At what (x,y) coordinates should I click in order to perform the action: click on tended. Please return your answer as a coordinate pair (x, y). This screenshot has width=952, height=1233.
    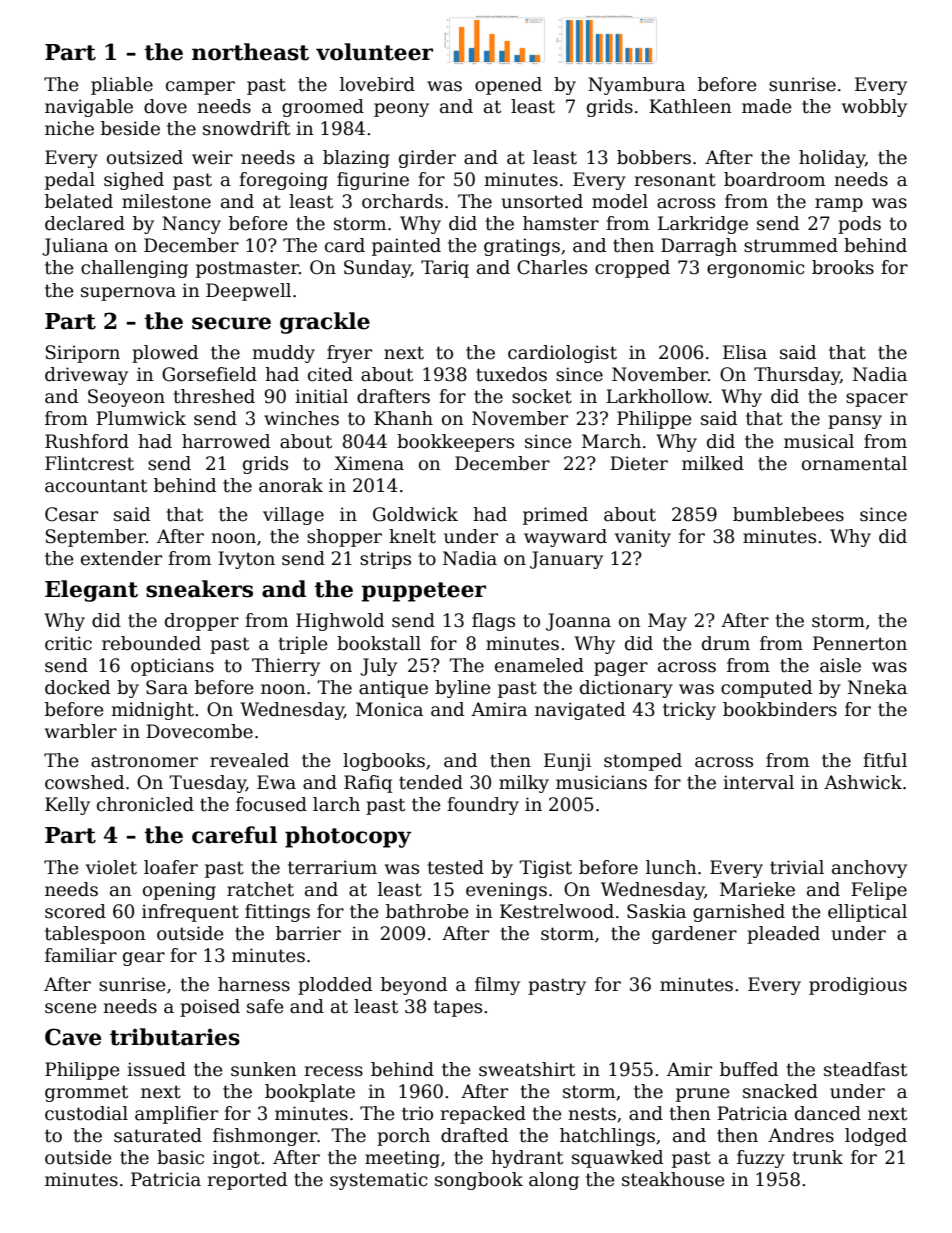
    Looking at the image, I should click on (431, 782).
